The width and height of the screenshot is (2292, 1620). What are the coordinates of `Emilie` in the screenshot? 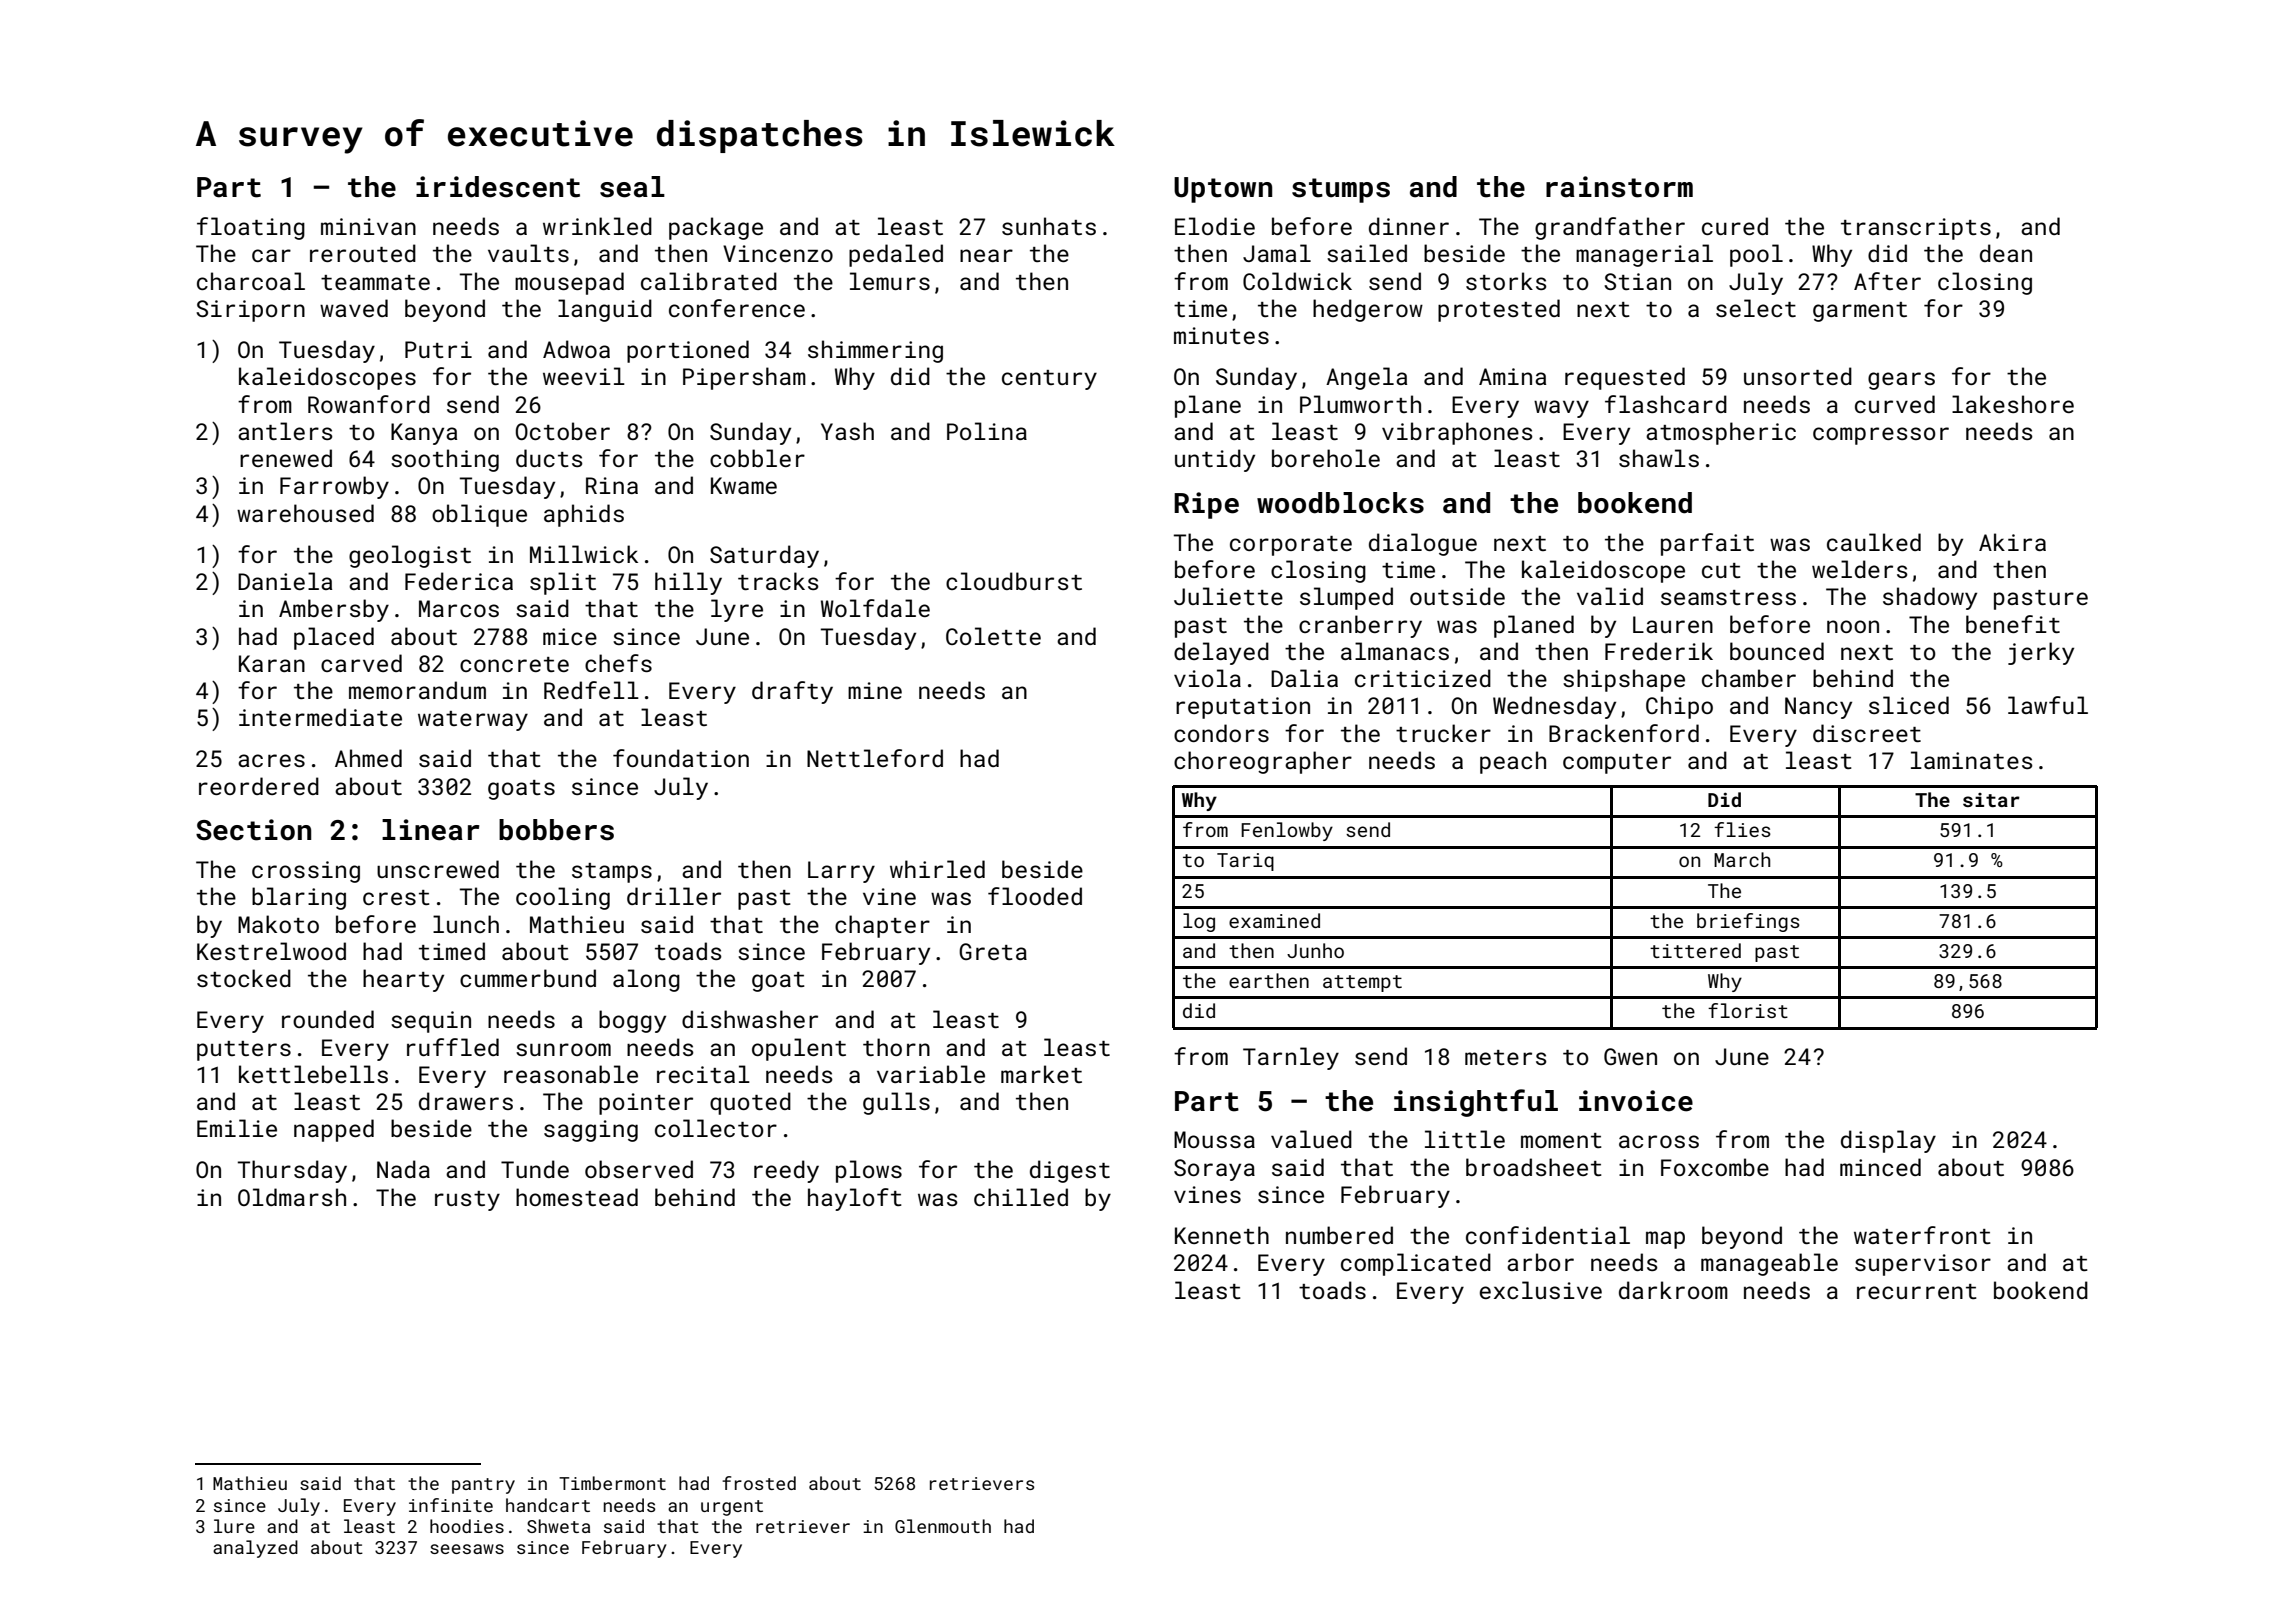 It's located at (237, 1128).
